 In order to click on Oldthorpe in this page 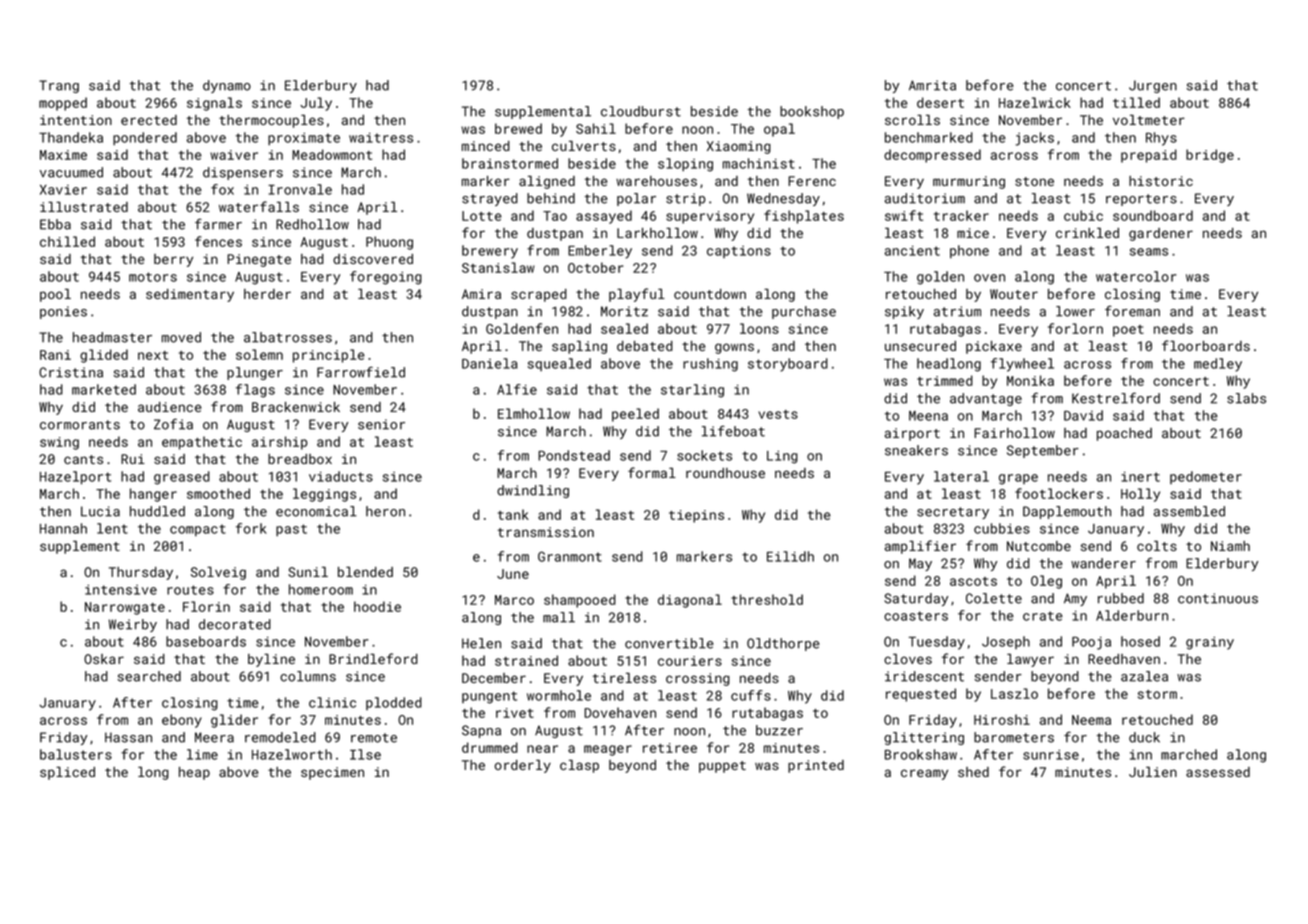, I will do `click(783, 644)`.
